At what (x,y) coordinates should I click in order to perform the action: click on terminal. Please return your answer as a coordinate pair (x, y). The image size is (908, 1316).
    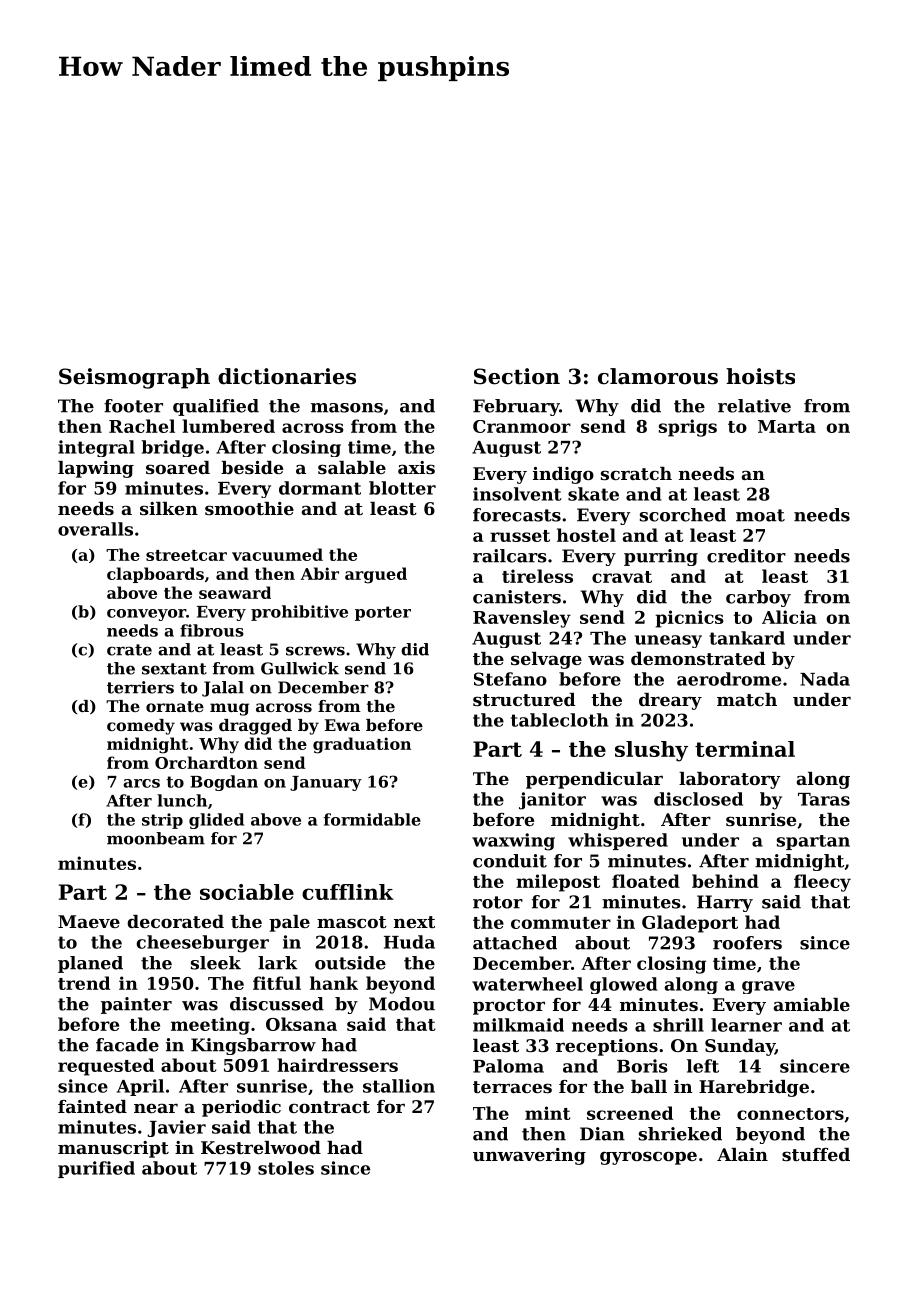
    Looking at the image, I should click on (745, 749).
